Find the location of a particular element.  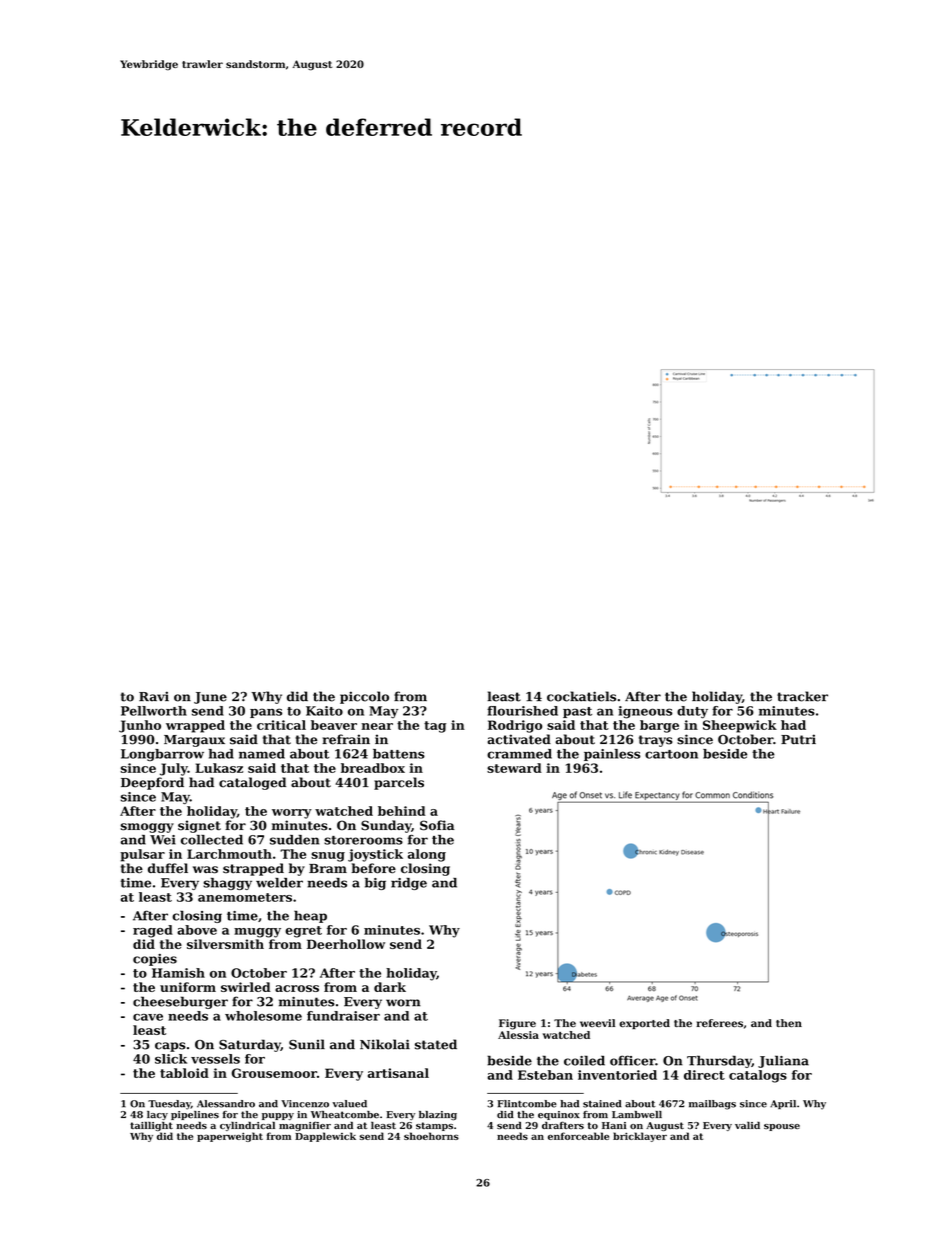

silversmith is located at coordinates (225, 944).
